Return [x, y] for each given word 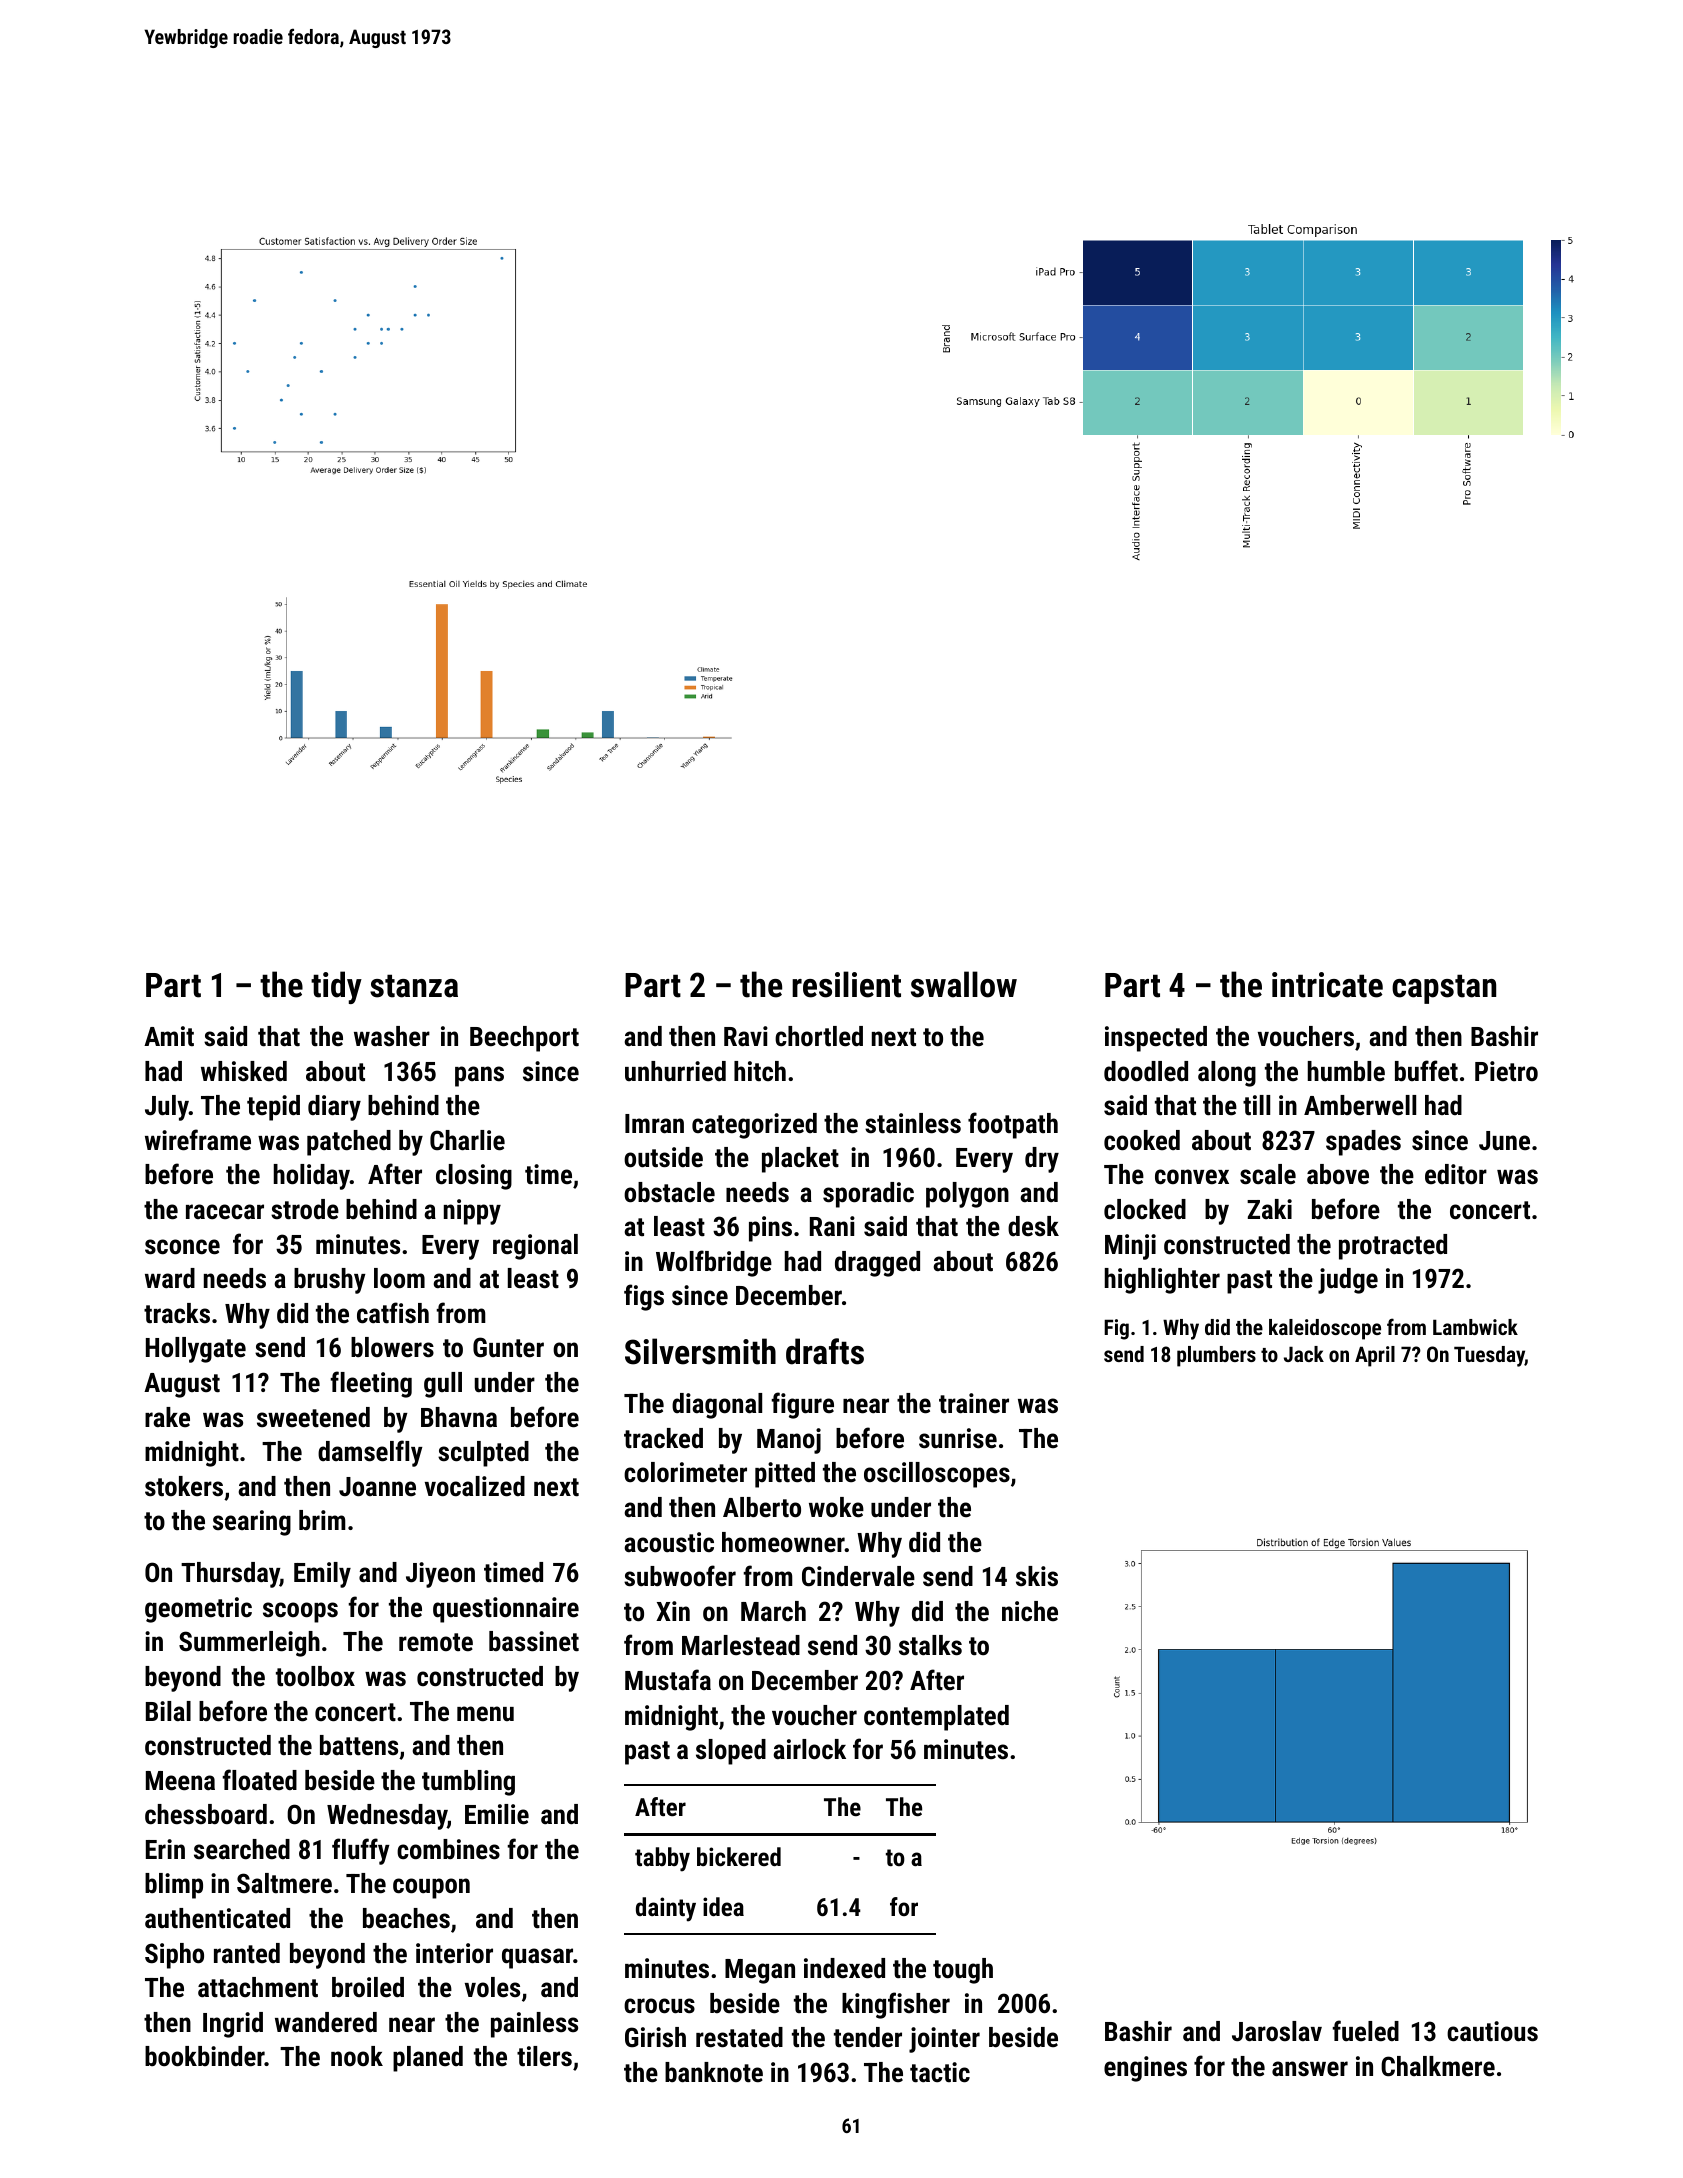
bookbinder [205, 2056]
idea [723, 1906]
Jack [1304, 1354]
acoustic [669, 1542]
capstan [1444, 989]
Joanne [377, 1487]
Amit [169, 1036]
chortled [819, 1036]
